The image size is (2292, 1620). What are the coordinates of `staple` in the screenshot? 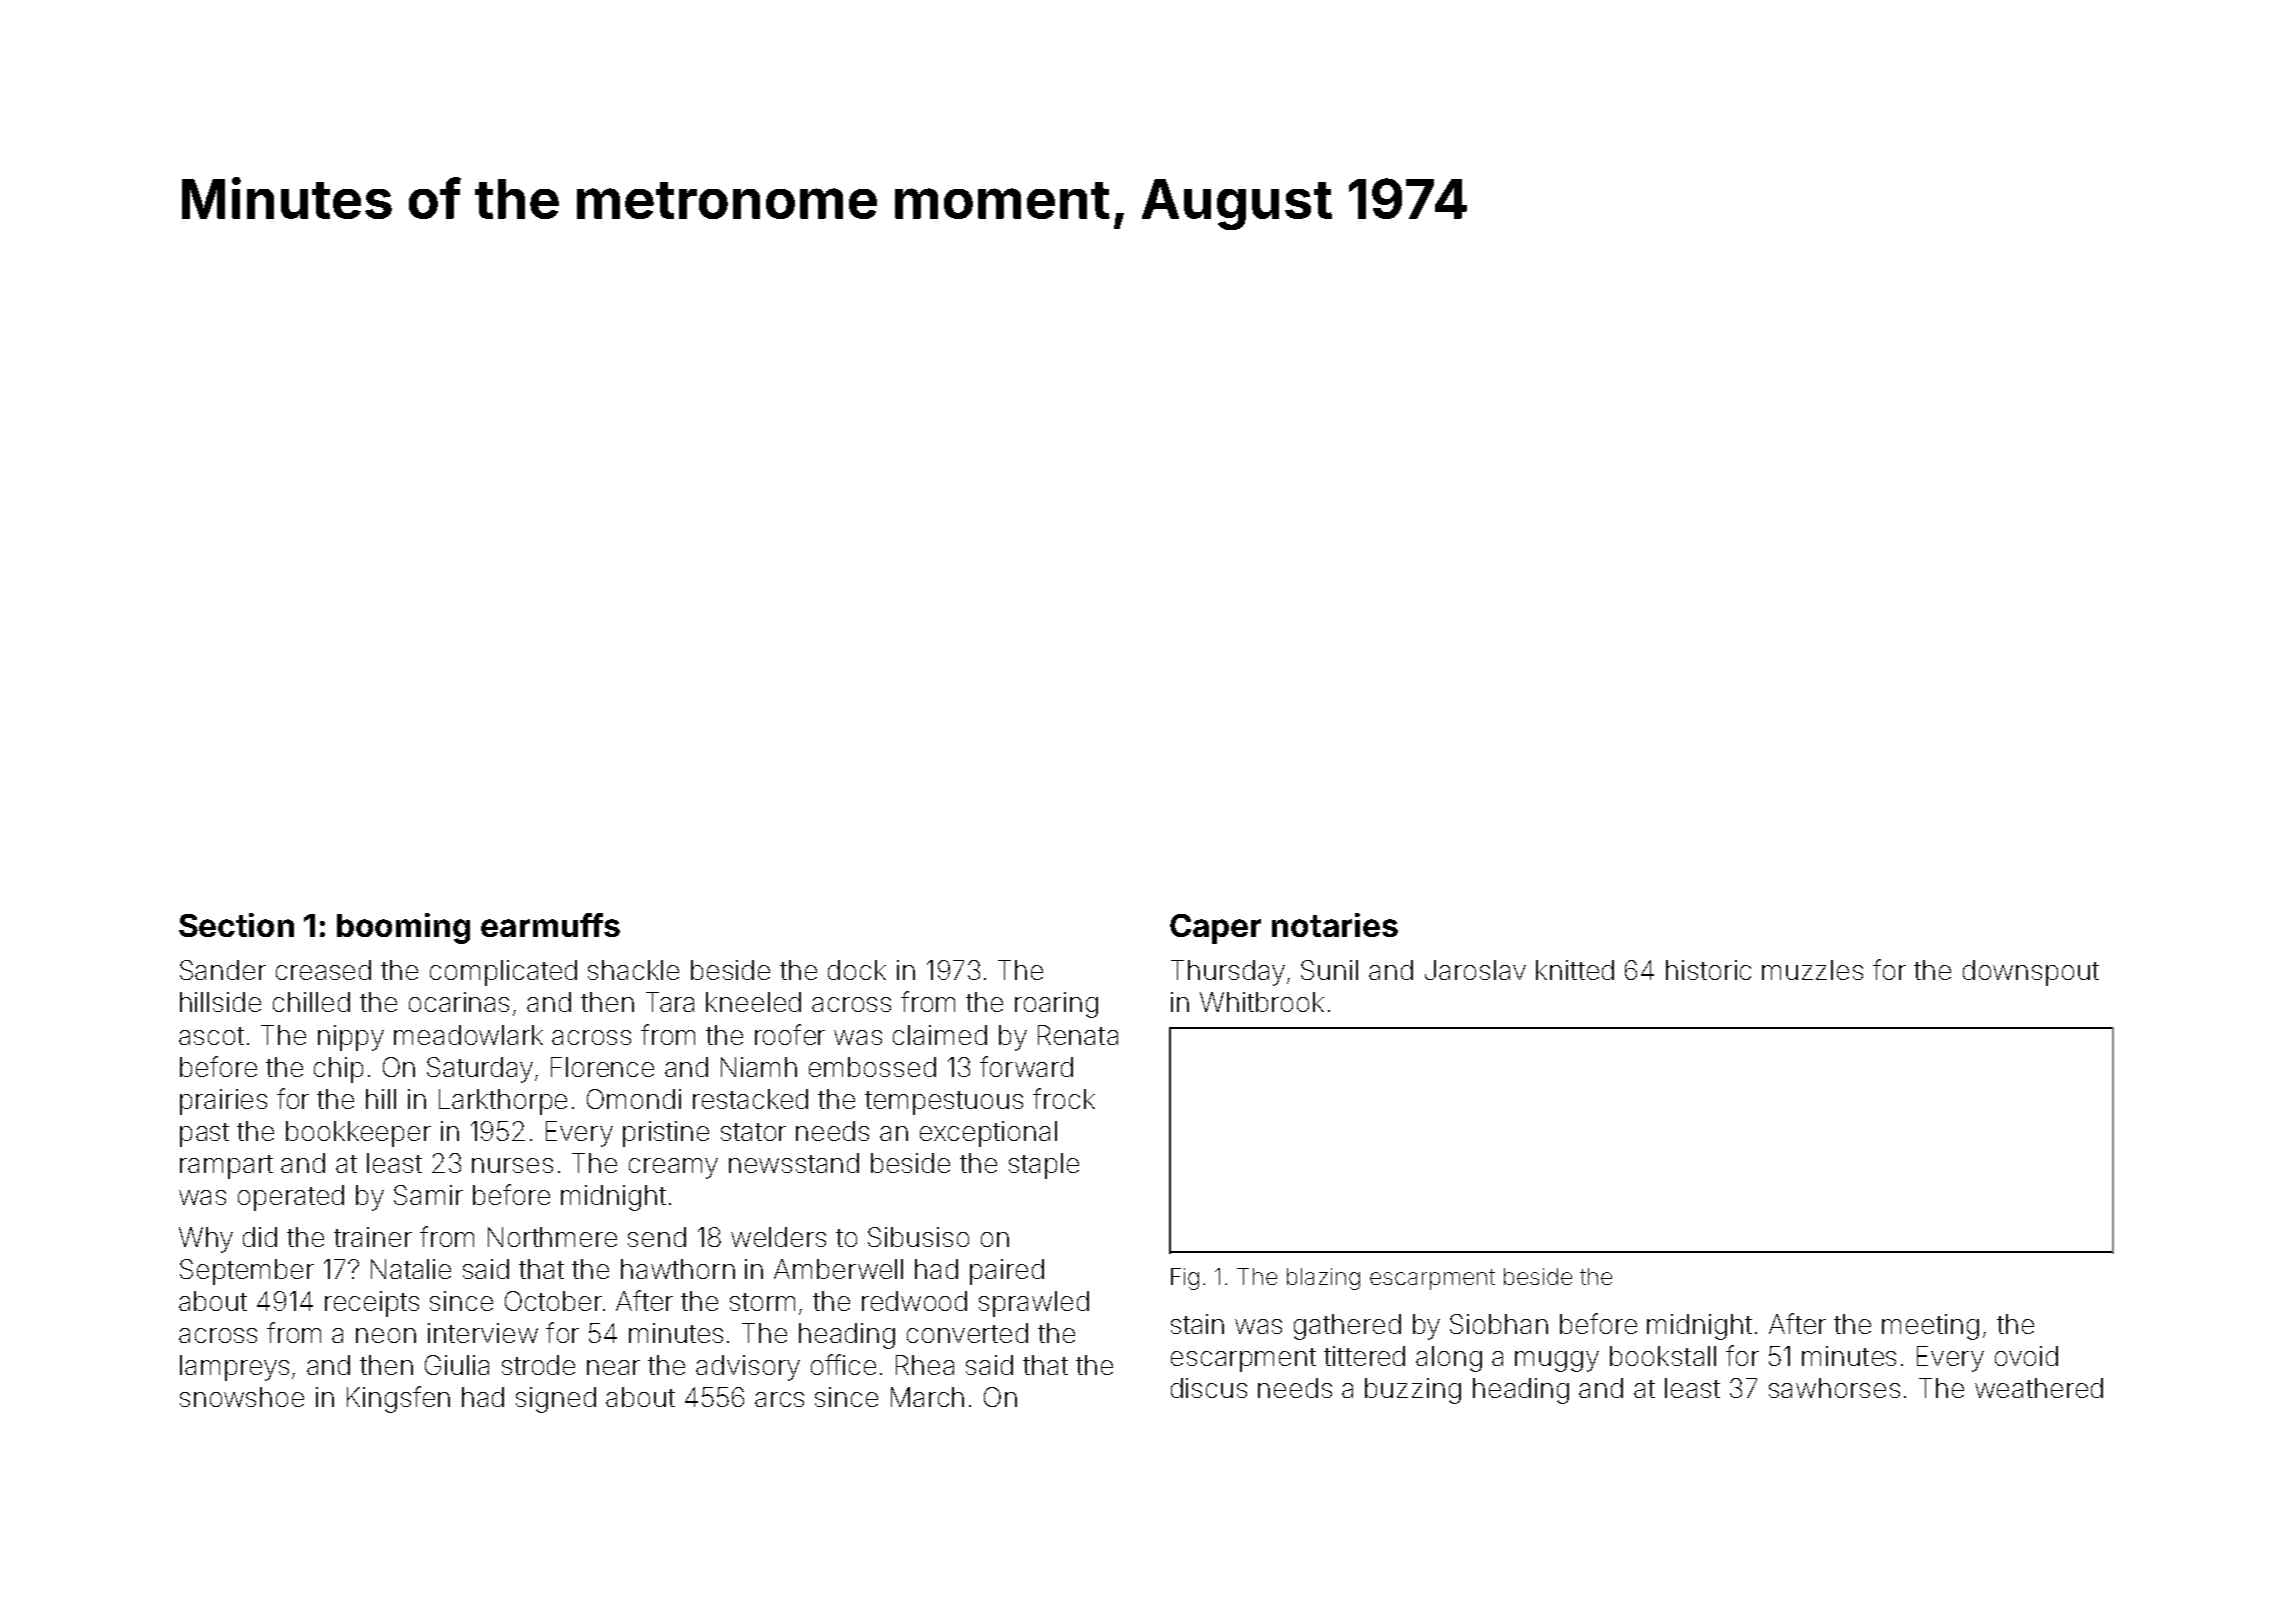 It's located at (1044, 1166).
